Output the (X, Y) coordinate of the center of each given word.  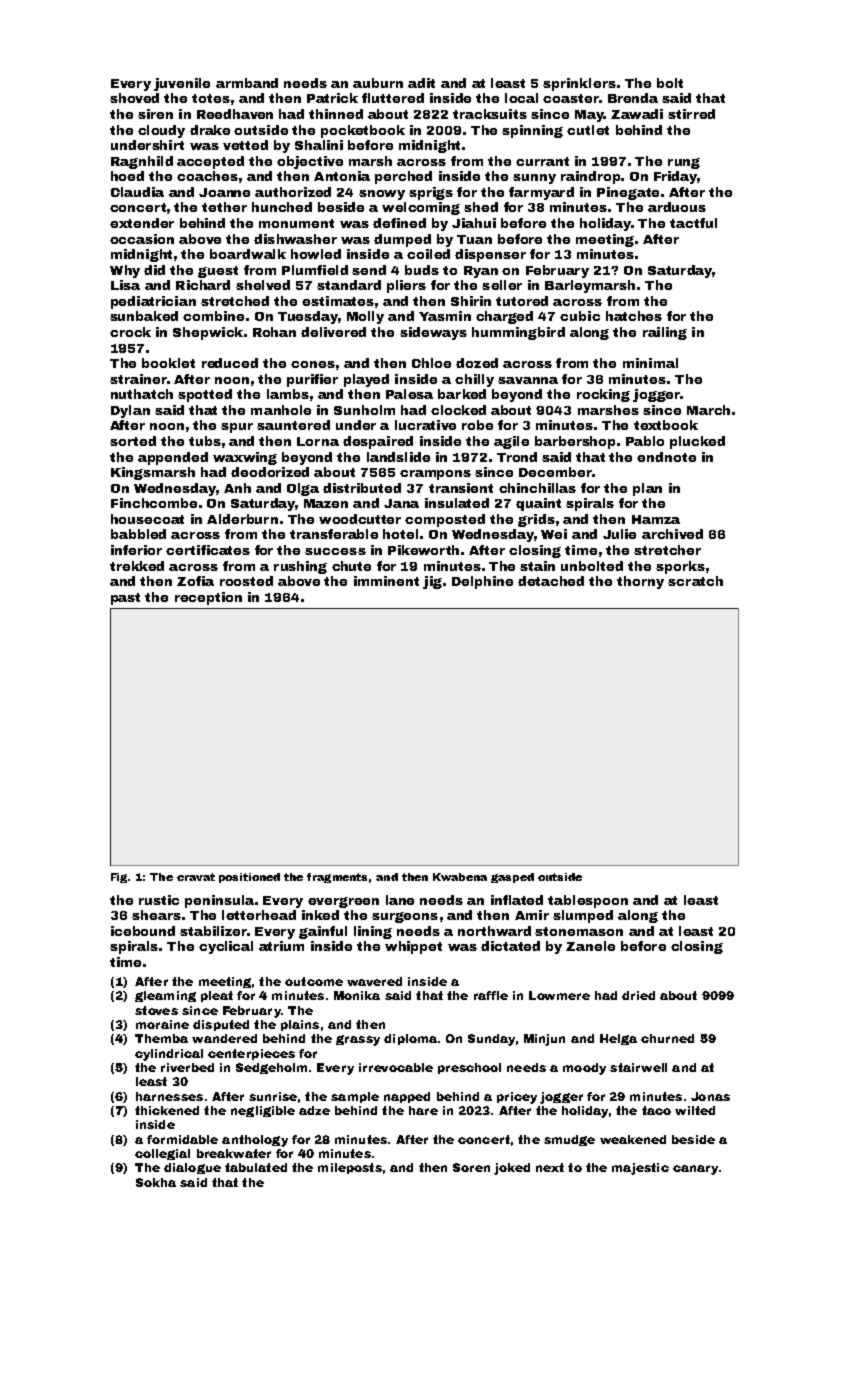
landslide (398, 457)
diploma (410, 1039)
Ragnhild (142, 162)
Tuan (474, 239)
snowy (382, 195)
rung (684, 163)
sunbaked (144, 316)
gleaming (165, 996)
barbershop (575, 442)
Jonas (710, 1096)
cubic (580, 316)
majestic (640, 1169)
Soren (471, 1167)
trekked (137, 566)
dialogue (192, 1168)
